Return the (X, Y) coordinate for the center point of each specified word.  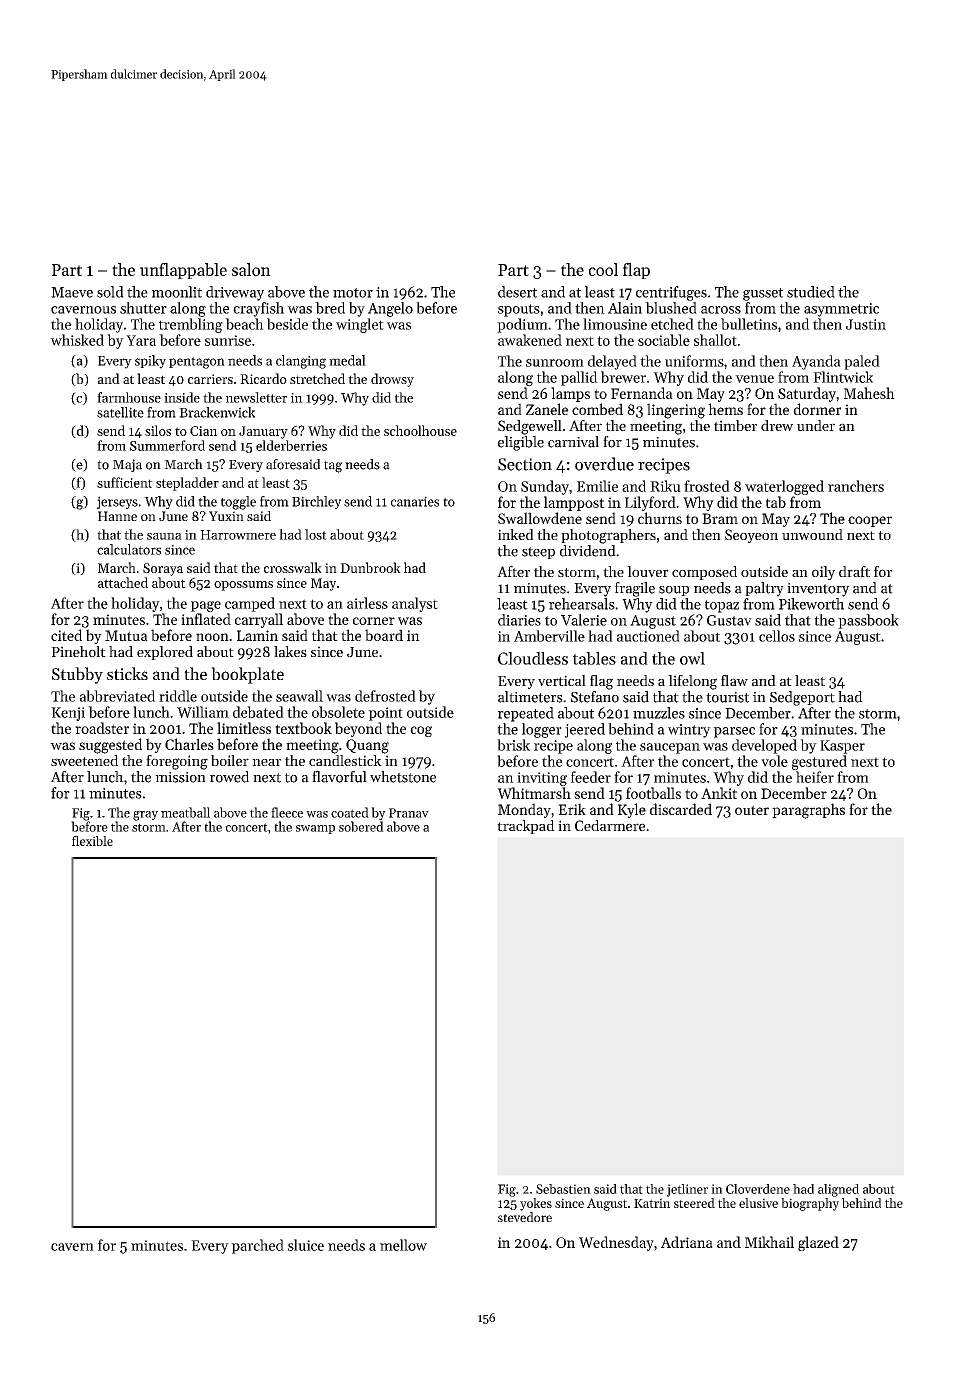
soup (674, 591)
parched (257, 1246)
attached (123, 582)
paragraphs (808, 811)
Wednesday (616, 1243)
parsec (734, 732)
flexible (92, 841)
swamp (315, 829)
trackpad (526, 827)
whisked (77, 340)
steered (694, 1203)
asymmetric (841, 310)
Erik (572, 809)
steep (538, 553)
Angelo (390, 309)
